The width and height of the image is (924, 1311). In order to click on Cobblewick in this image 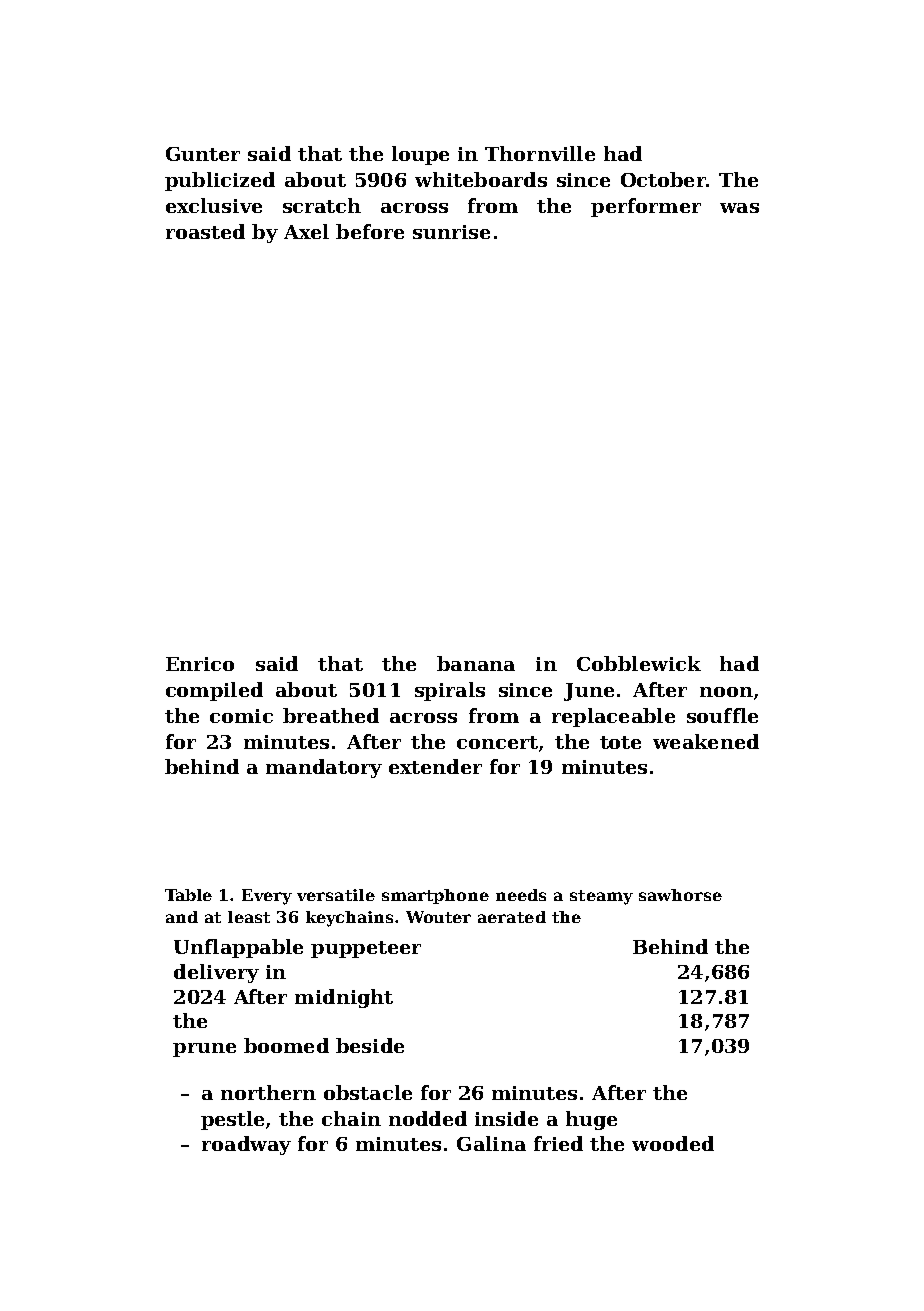, I will do `click(639, 663)`.
